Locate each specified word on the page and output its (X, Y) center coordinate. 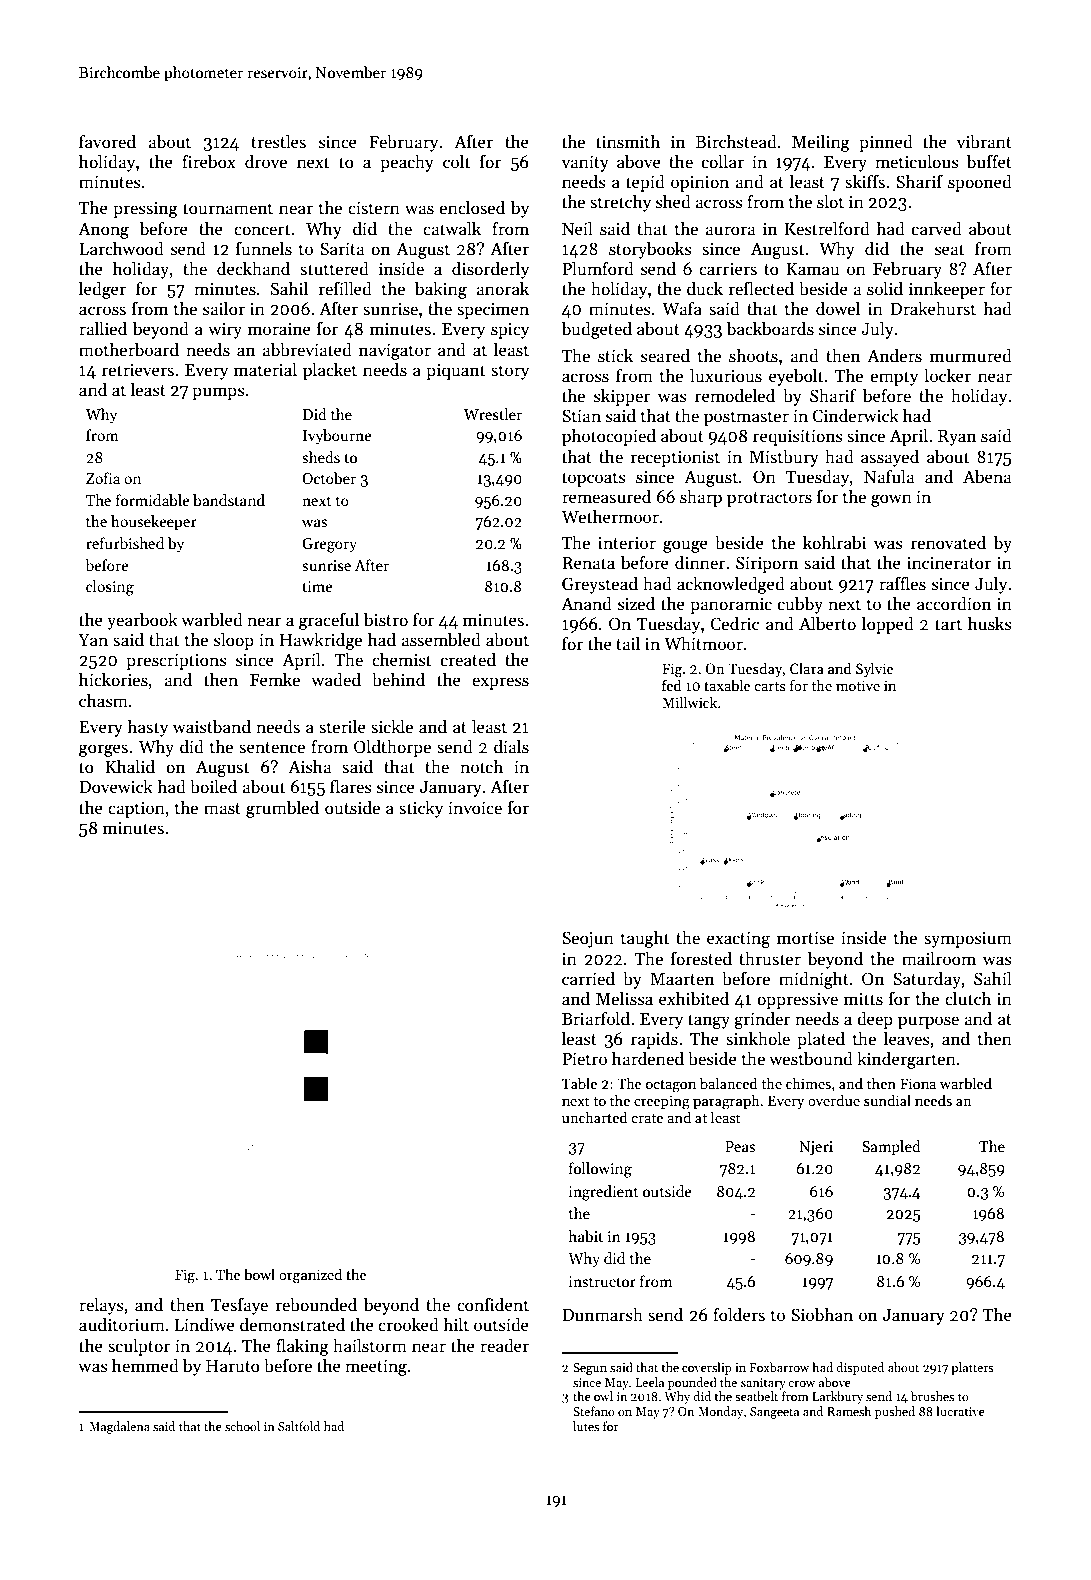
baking (441, 290)
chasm (103, 700)
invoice (475, 808)
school (242, 1426)
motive (858, 685)
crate (647, 1118)
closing (110, 588)
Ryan (957, 438)
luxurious (726, 376)
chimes (808, 1083)
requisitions (798, 437)
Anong (103, 230)
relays (101, 1306)
